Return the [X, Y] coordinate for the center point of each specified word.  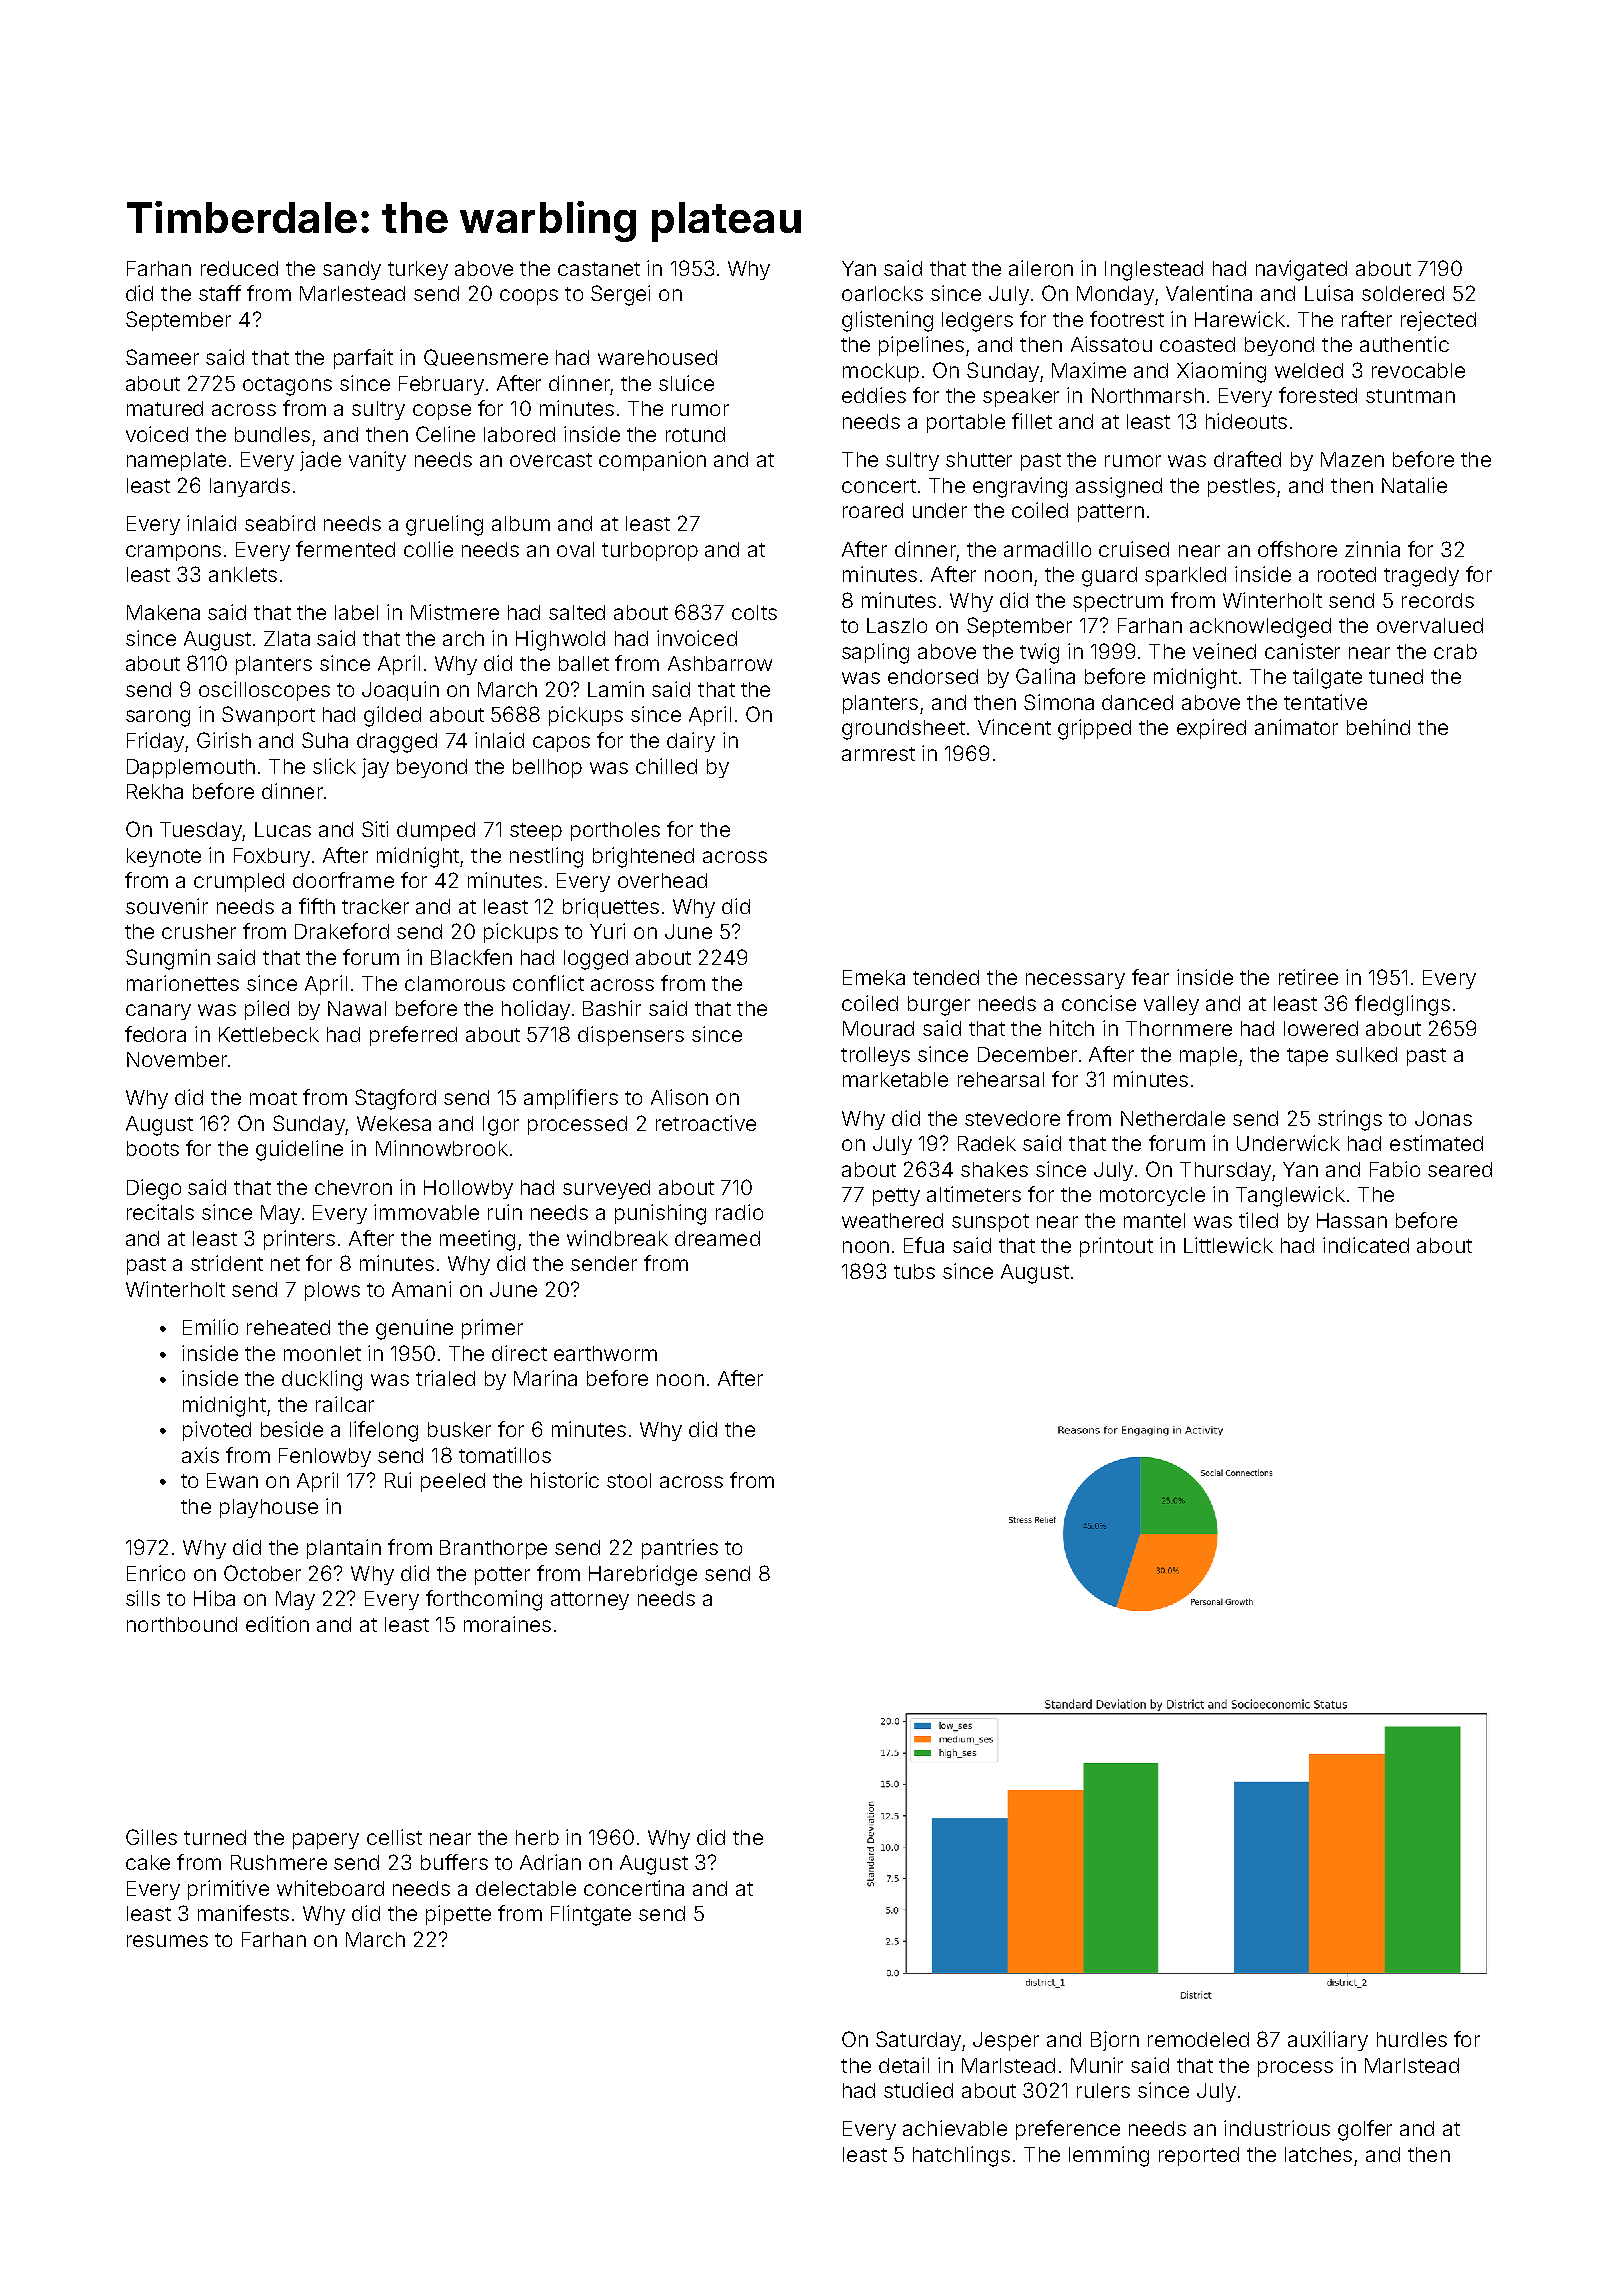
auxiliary [1328, 2041]
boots [153, 1148]
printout [1116, 1247]
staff [220, 293]
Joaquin [400, 691]
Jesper [1006, 2041]
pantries [680, 1549]
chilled [666, 766]
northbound [182, 1624]
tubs [914, 1271]
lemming [1109, 2156]
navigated [1301, 270]
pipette [458, 1915]
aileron [1041, 268]
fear [1150, 977]
